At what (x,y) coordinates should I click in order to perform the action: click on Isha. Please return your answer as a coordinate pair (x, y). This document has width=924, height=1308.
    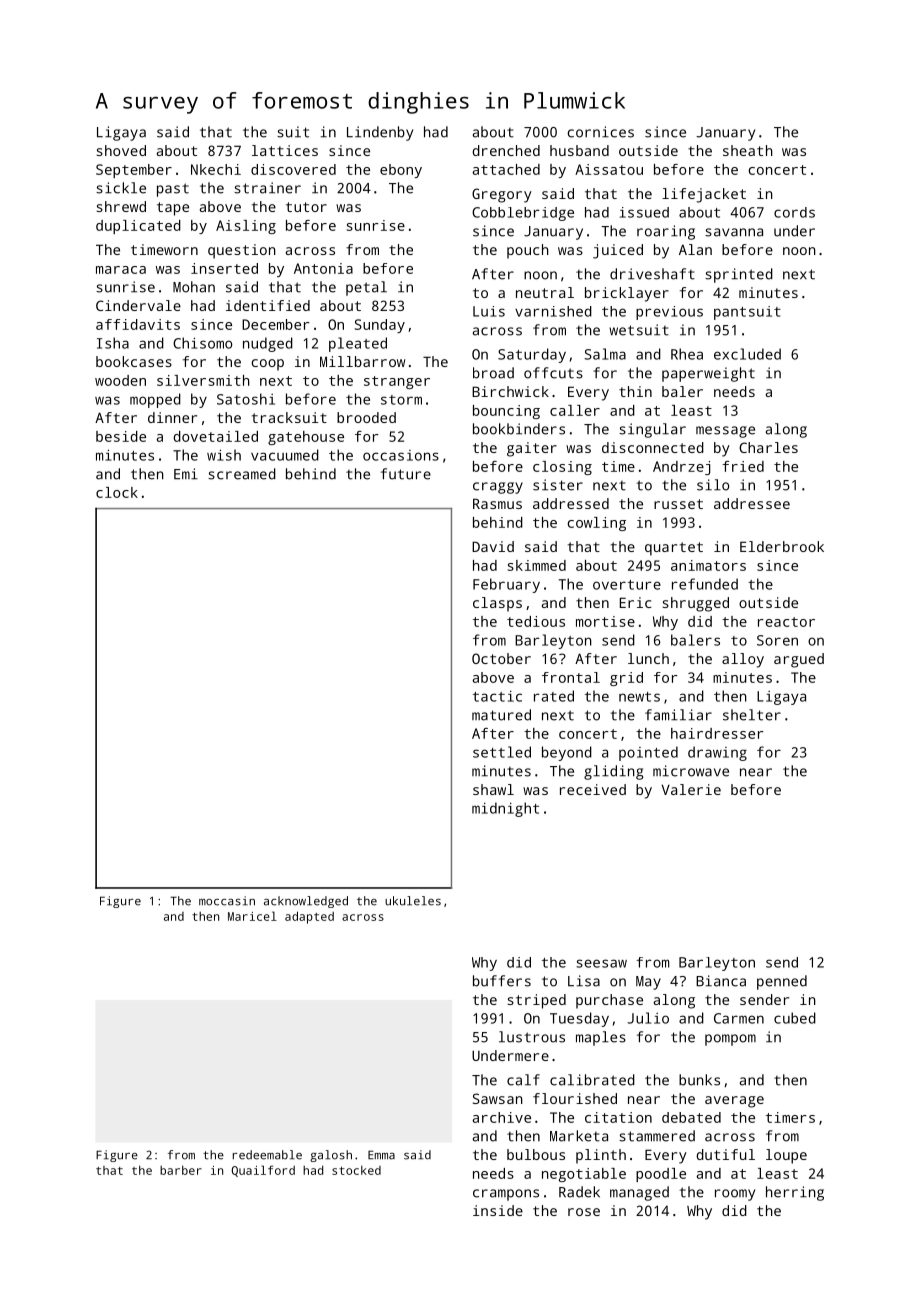
    Looking at the image, I should click on (113, 343).
